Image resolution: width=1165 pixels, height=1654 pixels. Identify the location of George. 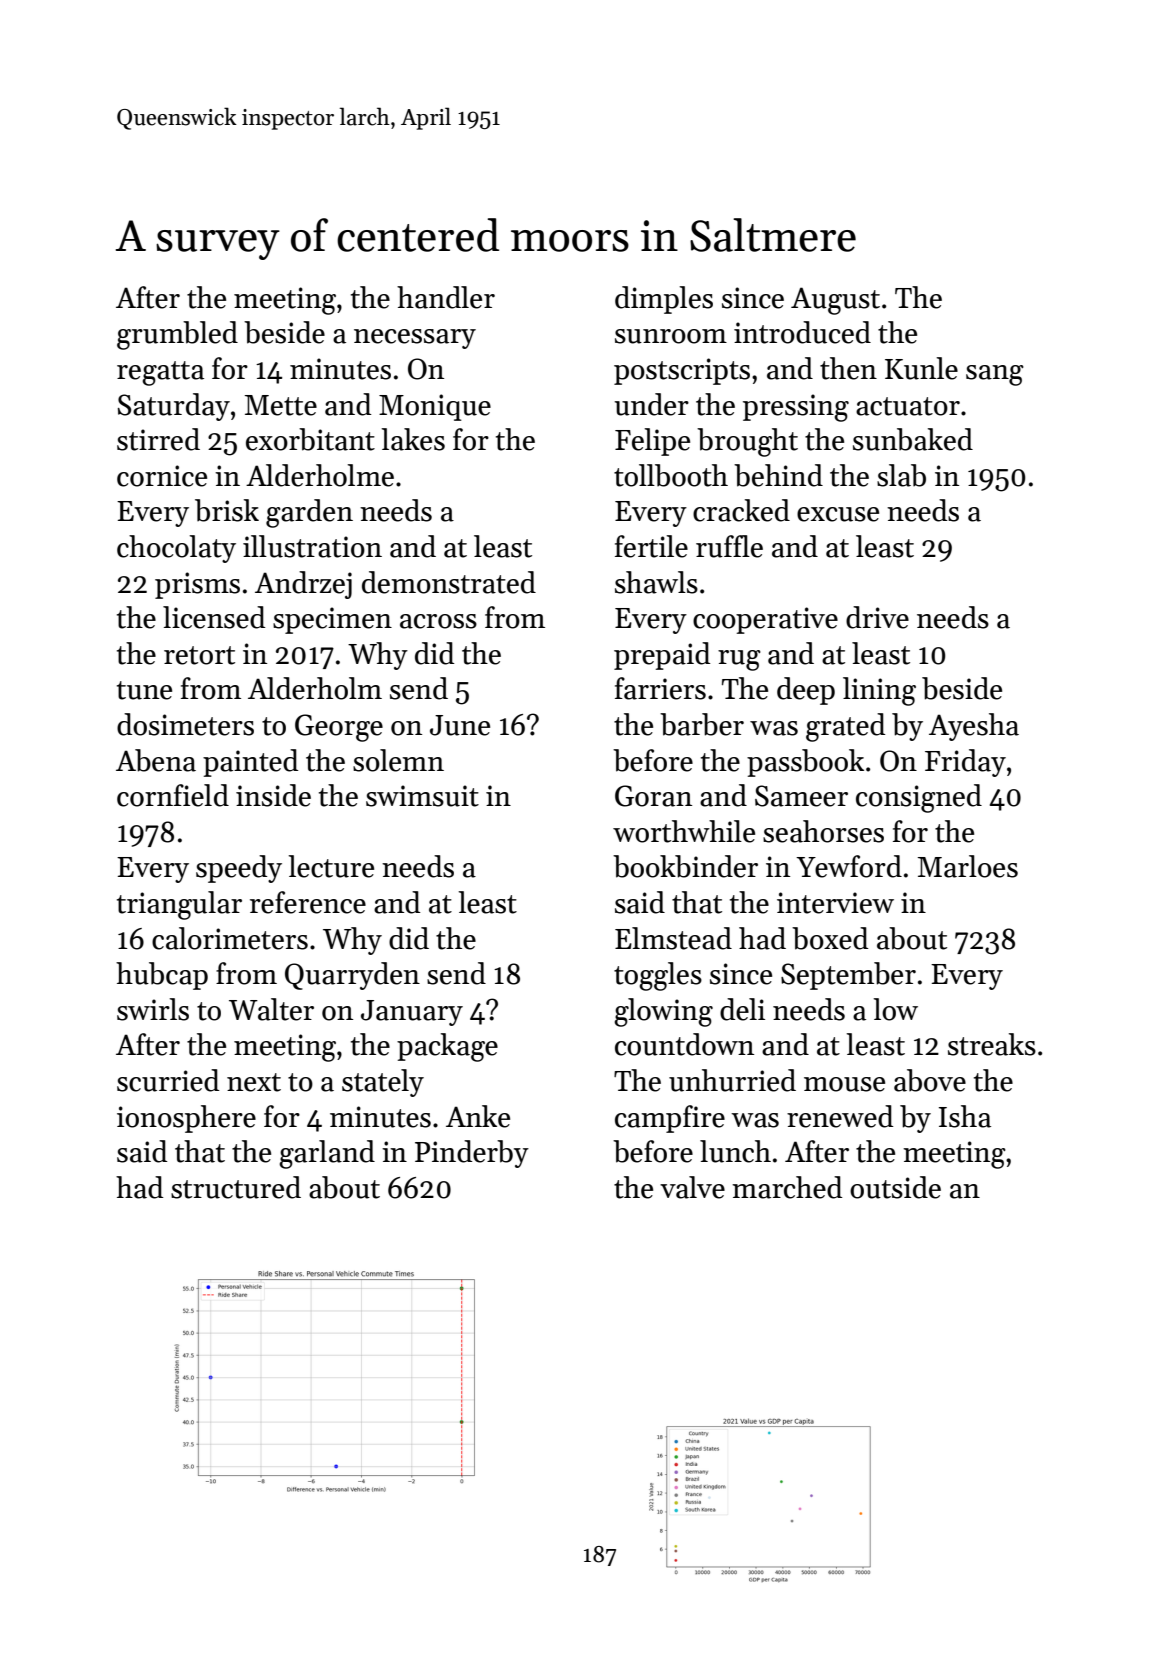
(339, 728).
